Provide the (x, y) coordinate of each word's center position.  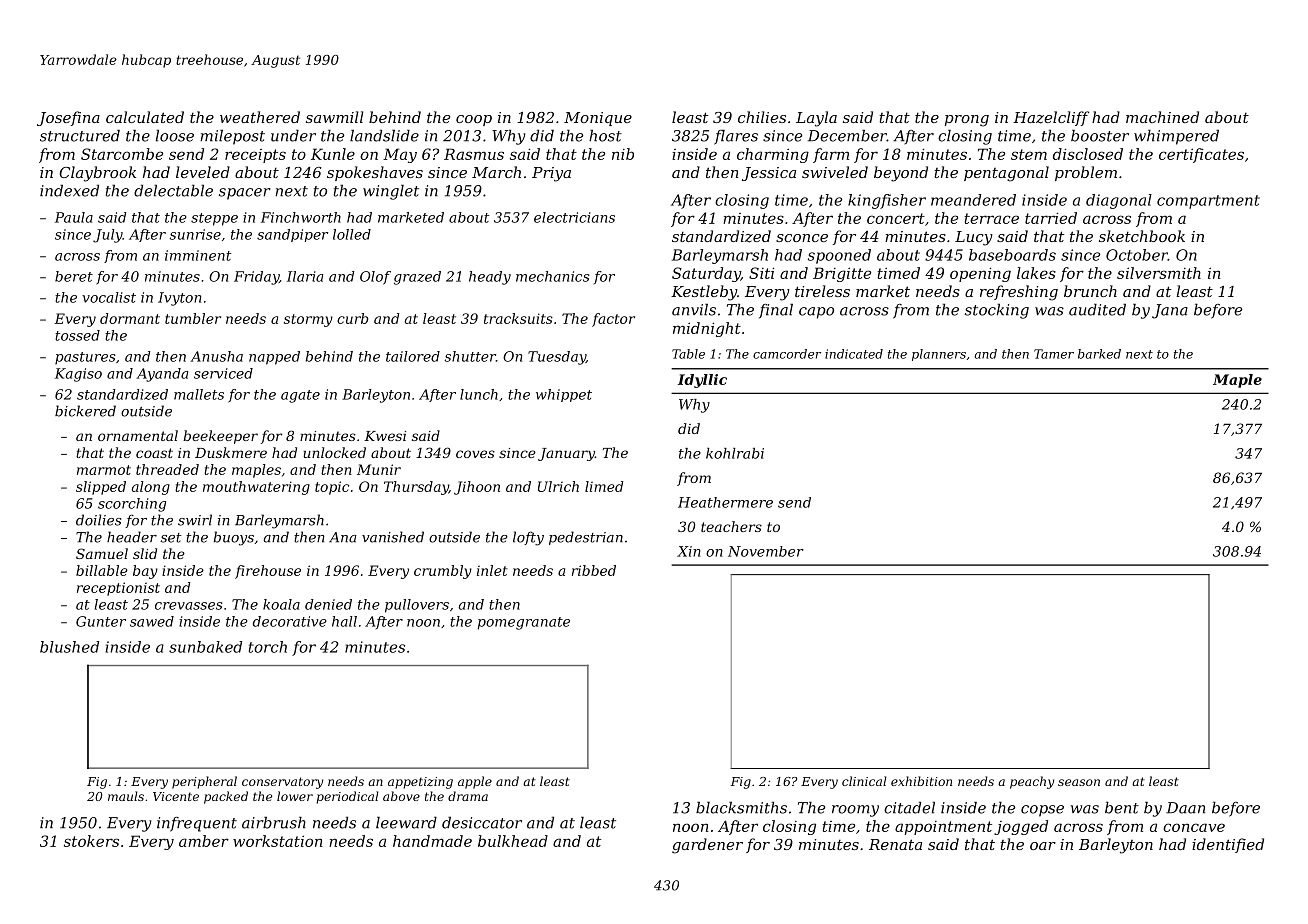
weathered (260, 117)
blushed (69, 647)
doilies (98, 520)
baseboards (1012, 255)
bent (1122, 807)
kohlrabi (735, 453)
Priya (551, 174)
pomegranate (524, 623)
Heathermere (725, 502)
